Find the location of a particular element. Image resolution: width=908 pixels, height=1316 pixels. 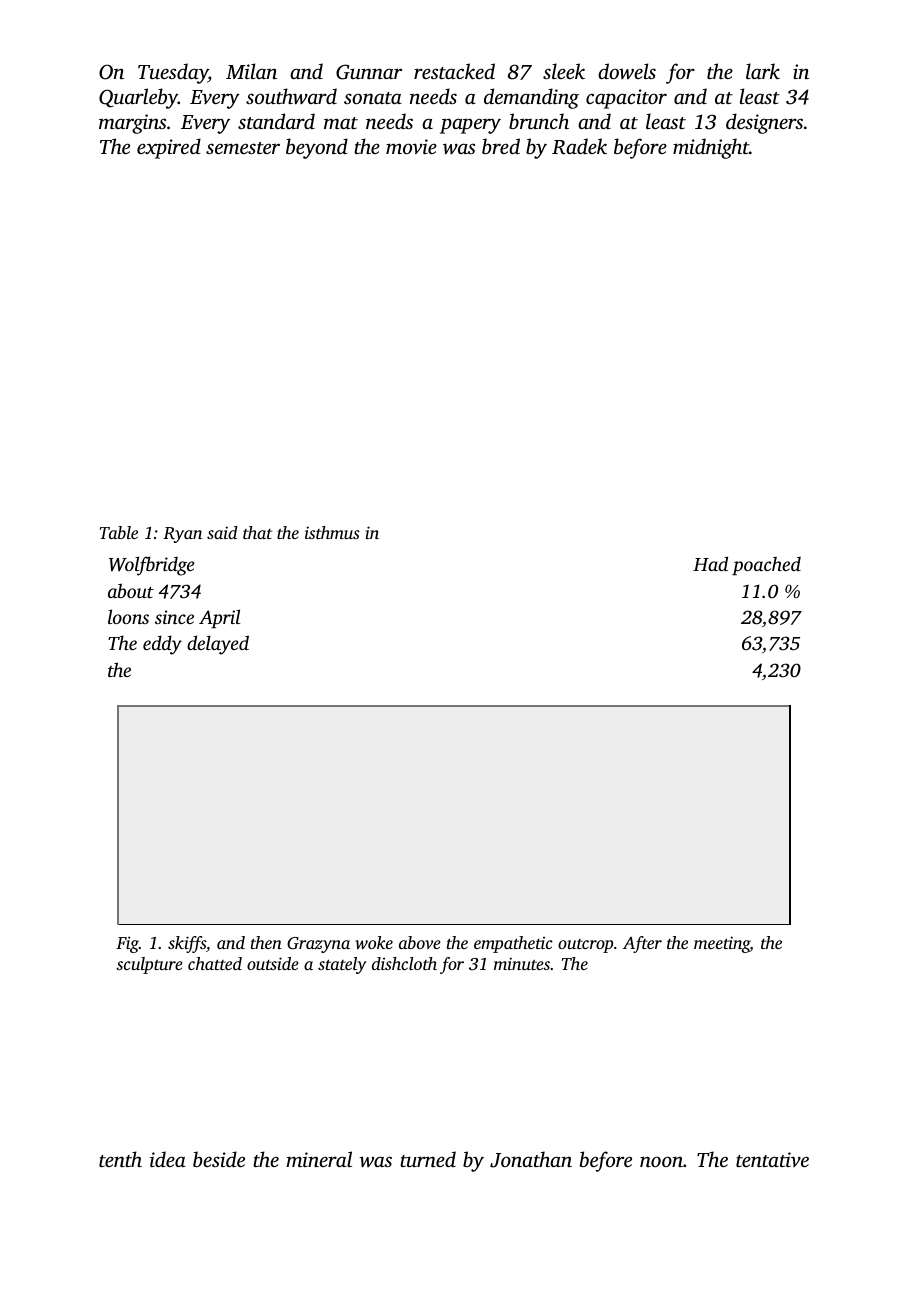

that is located at coordinates (257, 532).
